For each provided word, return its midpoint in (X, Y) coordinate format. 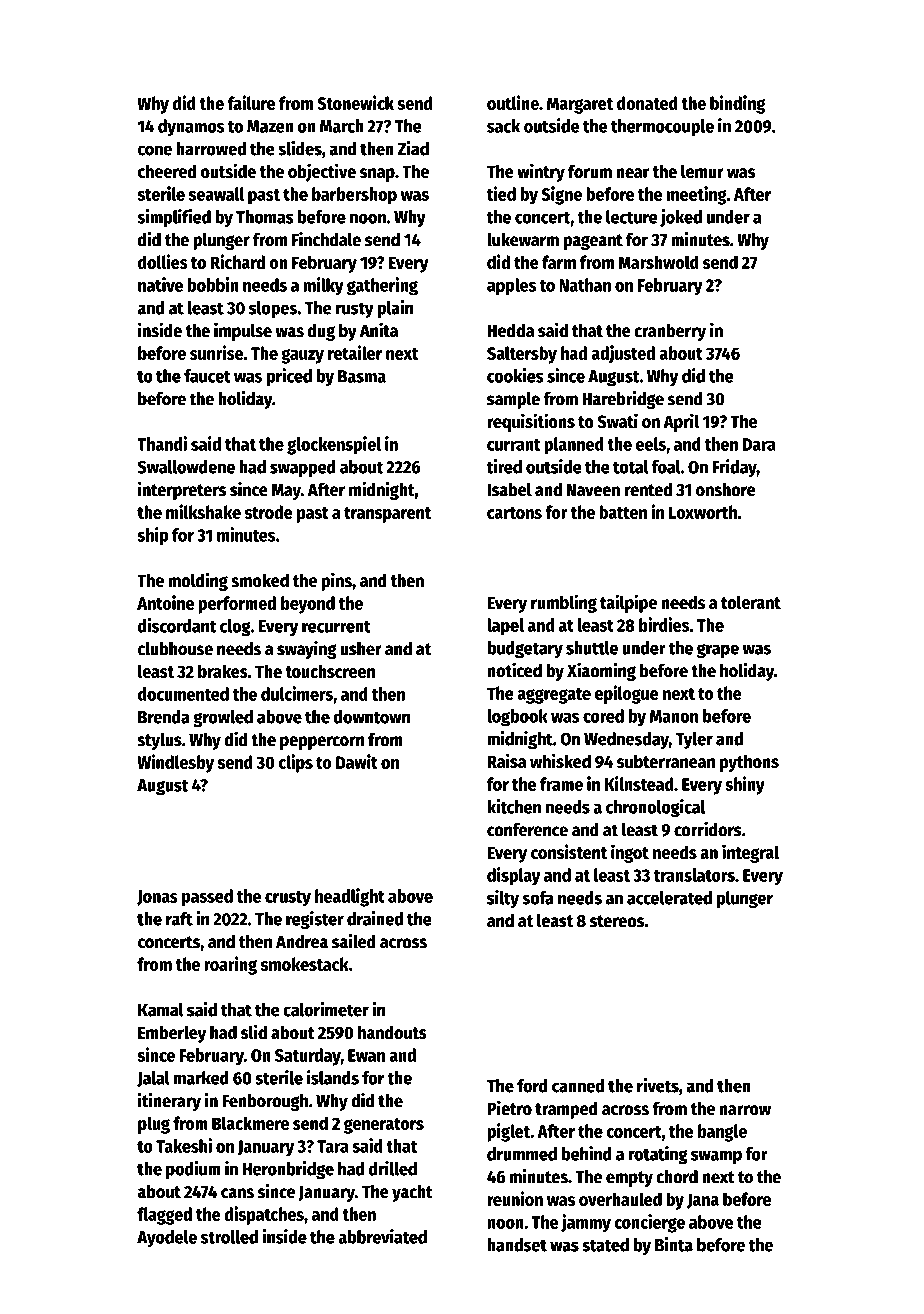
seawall (216, 194)
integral (750, 853)
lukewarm (523, 240)
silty (503, 899)
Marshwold (658, 262)
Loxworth (703, 512)
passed (207, 898)
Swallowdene (186, 467)
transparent (387, 515)
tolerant (751, 602)
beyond (308, 605)
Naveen (593, 490)
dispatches (264, 1215)
